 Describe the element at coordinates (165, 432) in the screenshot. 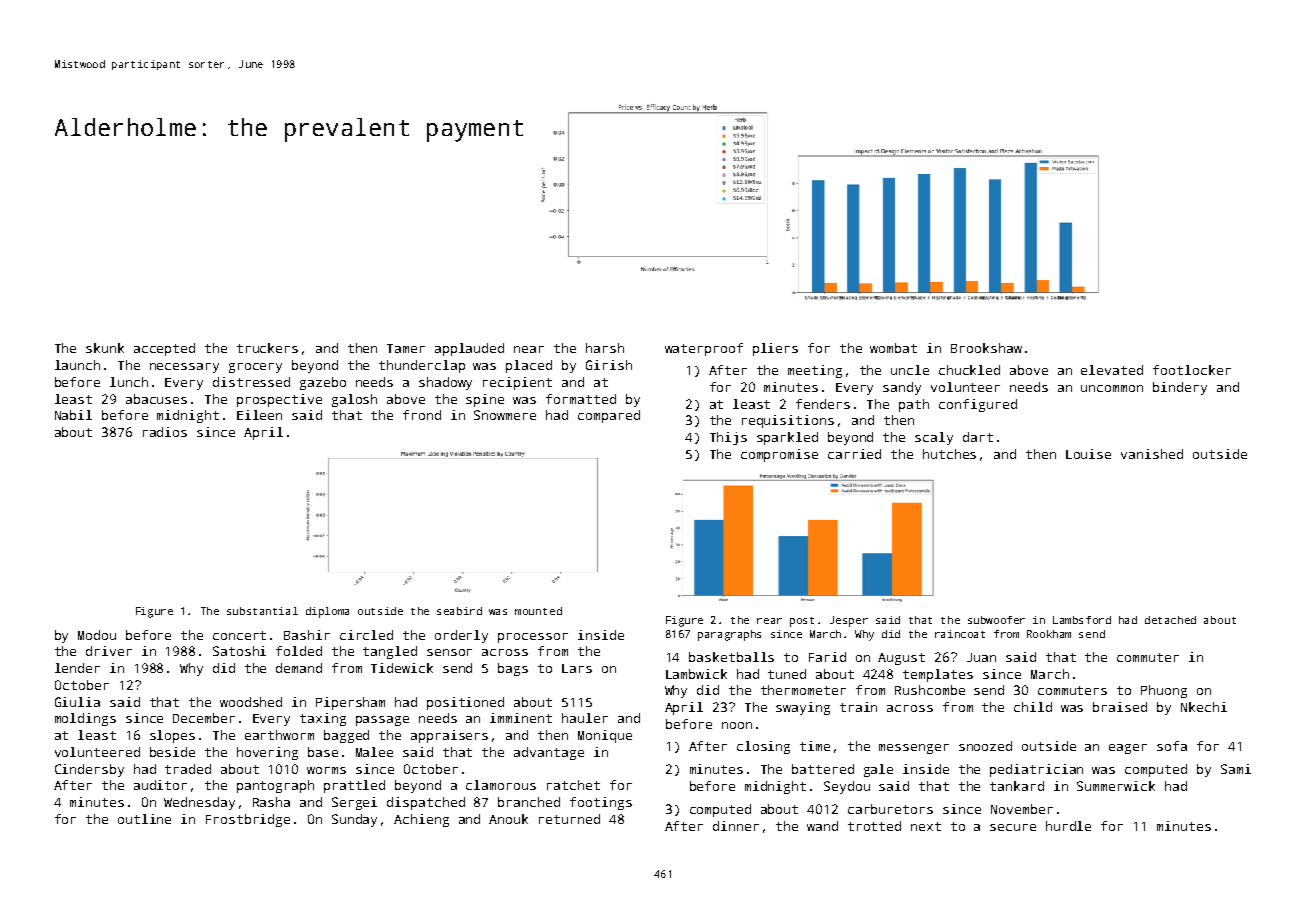

I see `radios` at that location.
